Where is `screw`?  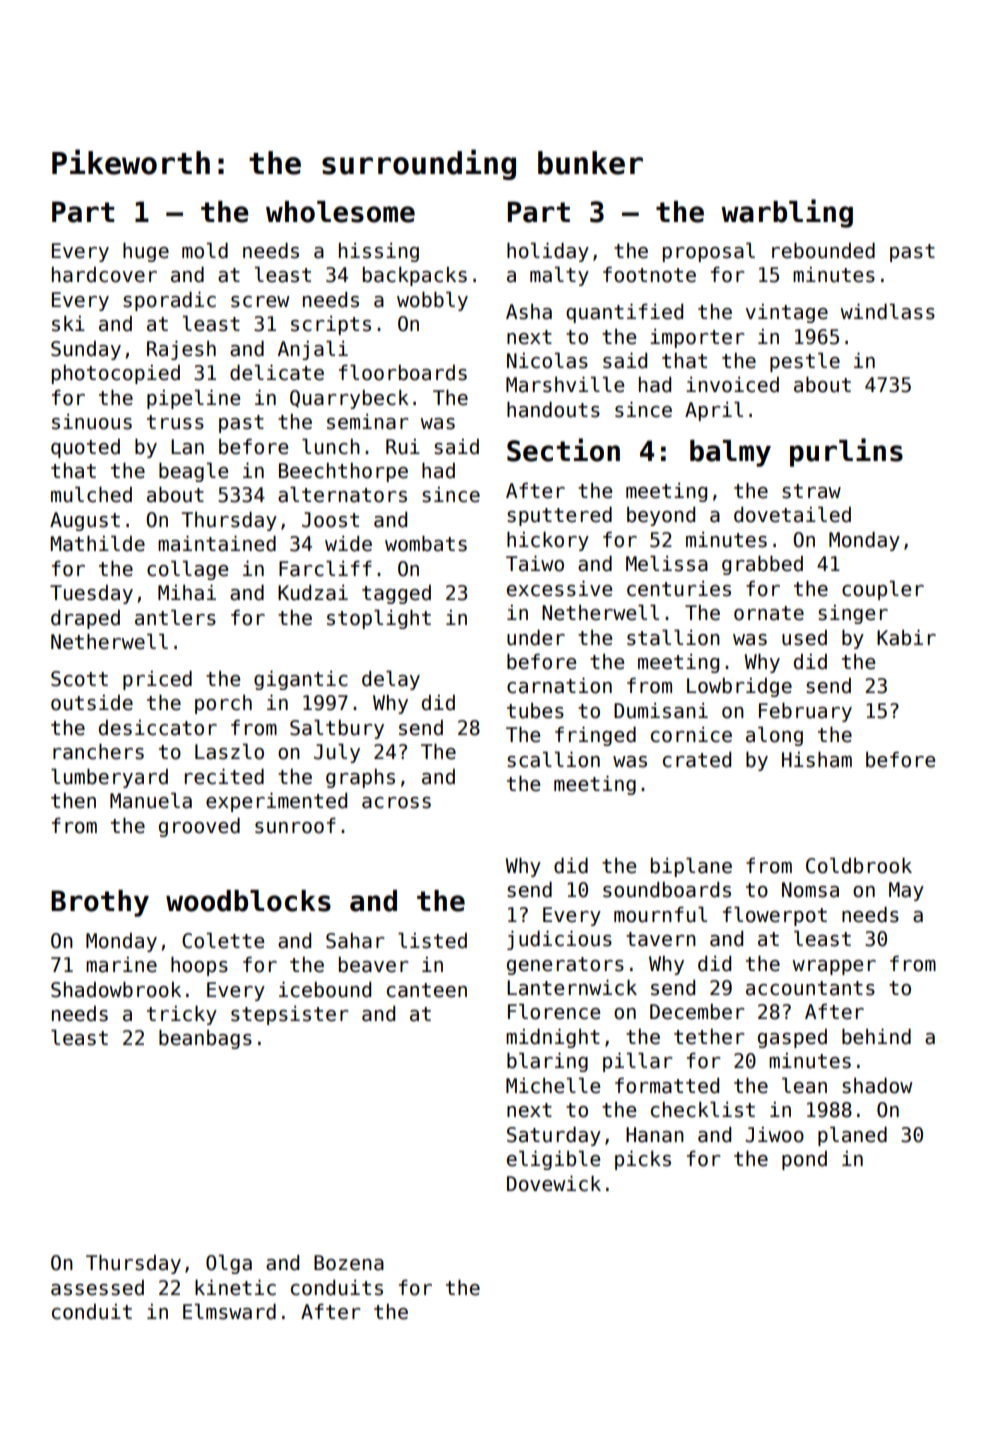
screw is located at coordinates (260, 302).
